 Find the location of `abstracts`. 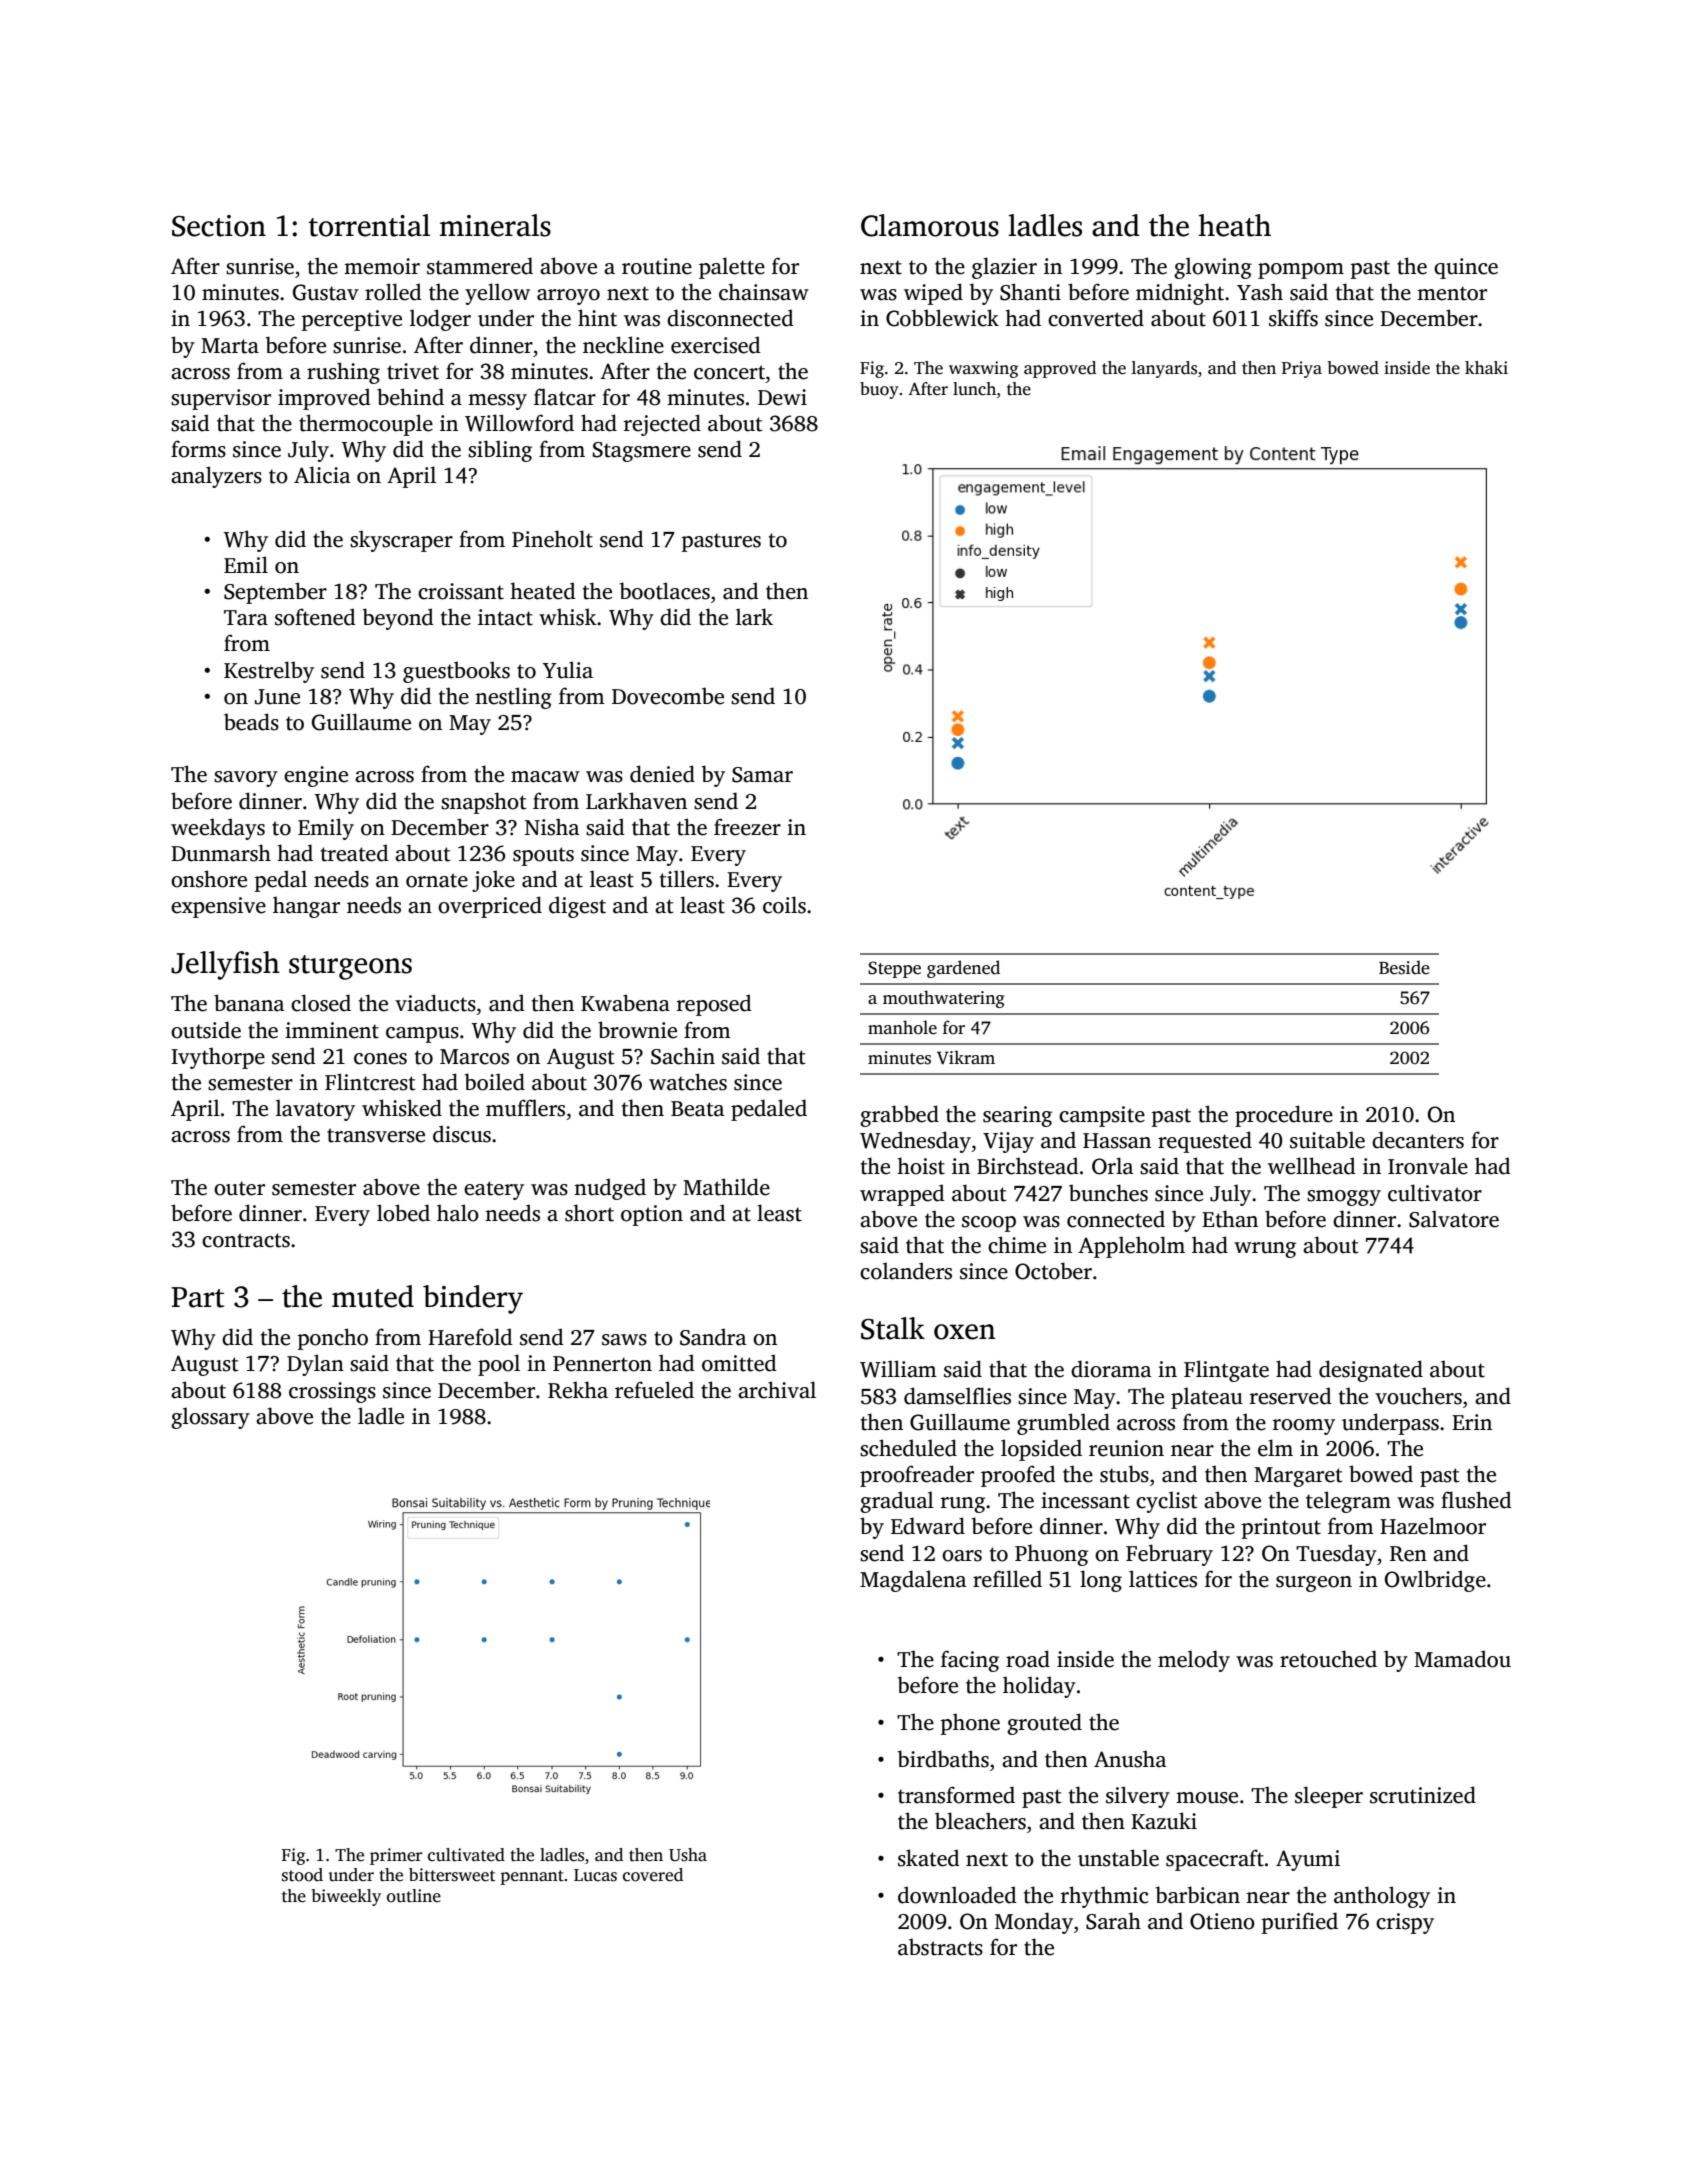

abstracts is located at coordinates (940, 1947).
